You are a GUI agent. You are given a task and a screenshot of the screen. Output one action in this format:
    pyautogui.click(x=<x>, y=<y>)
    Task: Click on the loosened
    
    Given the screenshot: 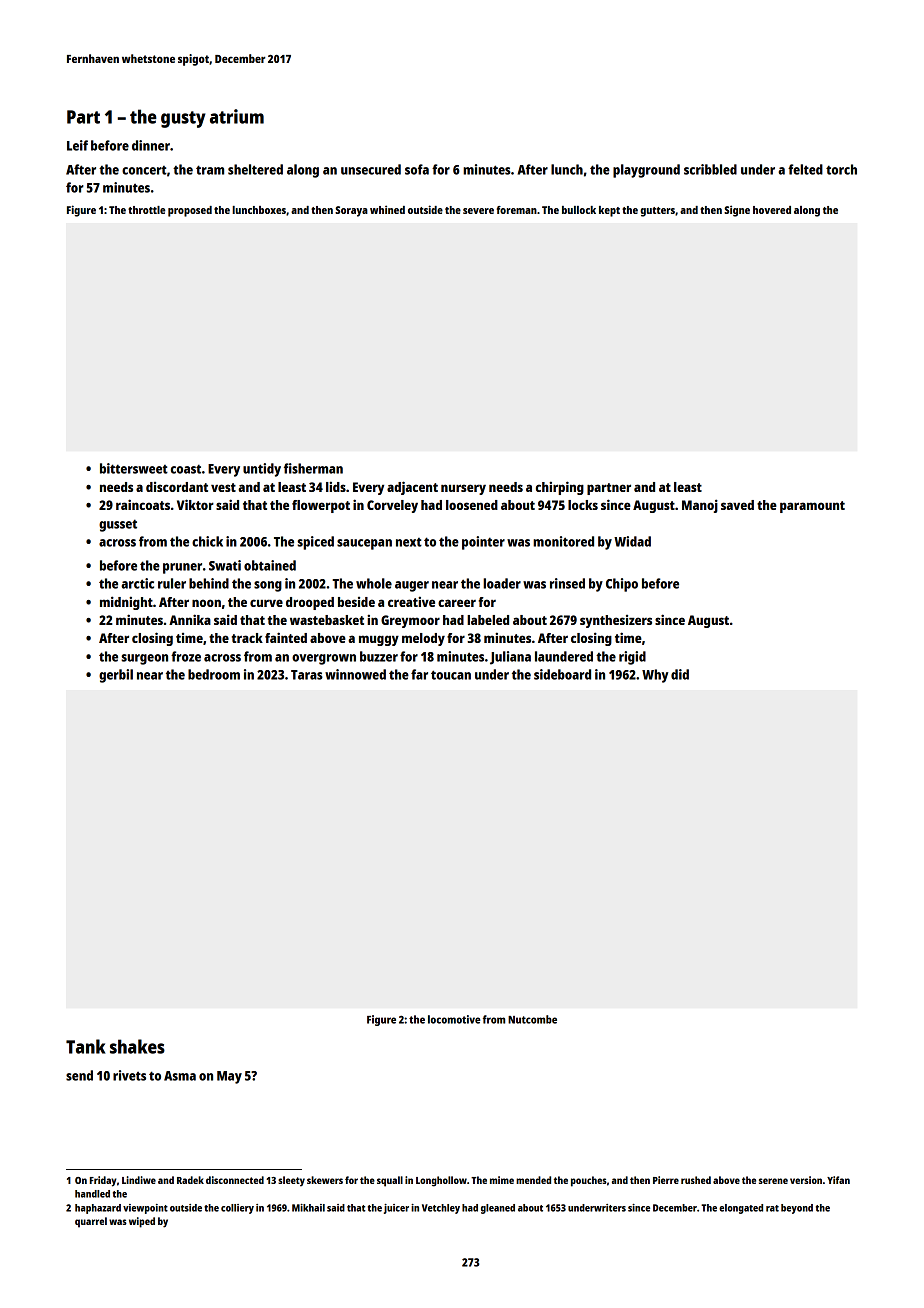 What is the action you would take?
    pyautogui.click(x=472, y=505)
